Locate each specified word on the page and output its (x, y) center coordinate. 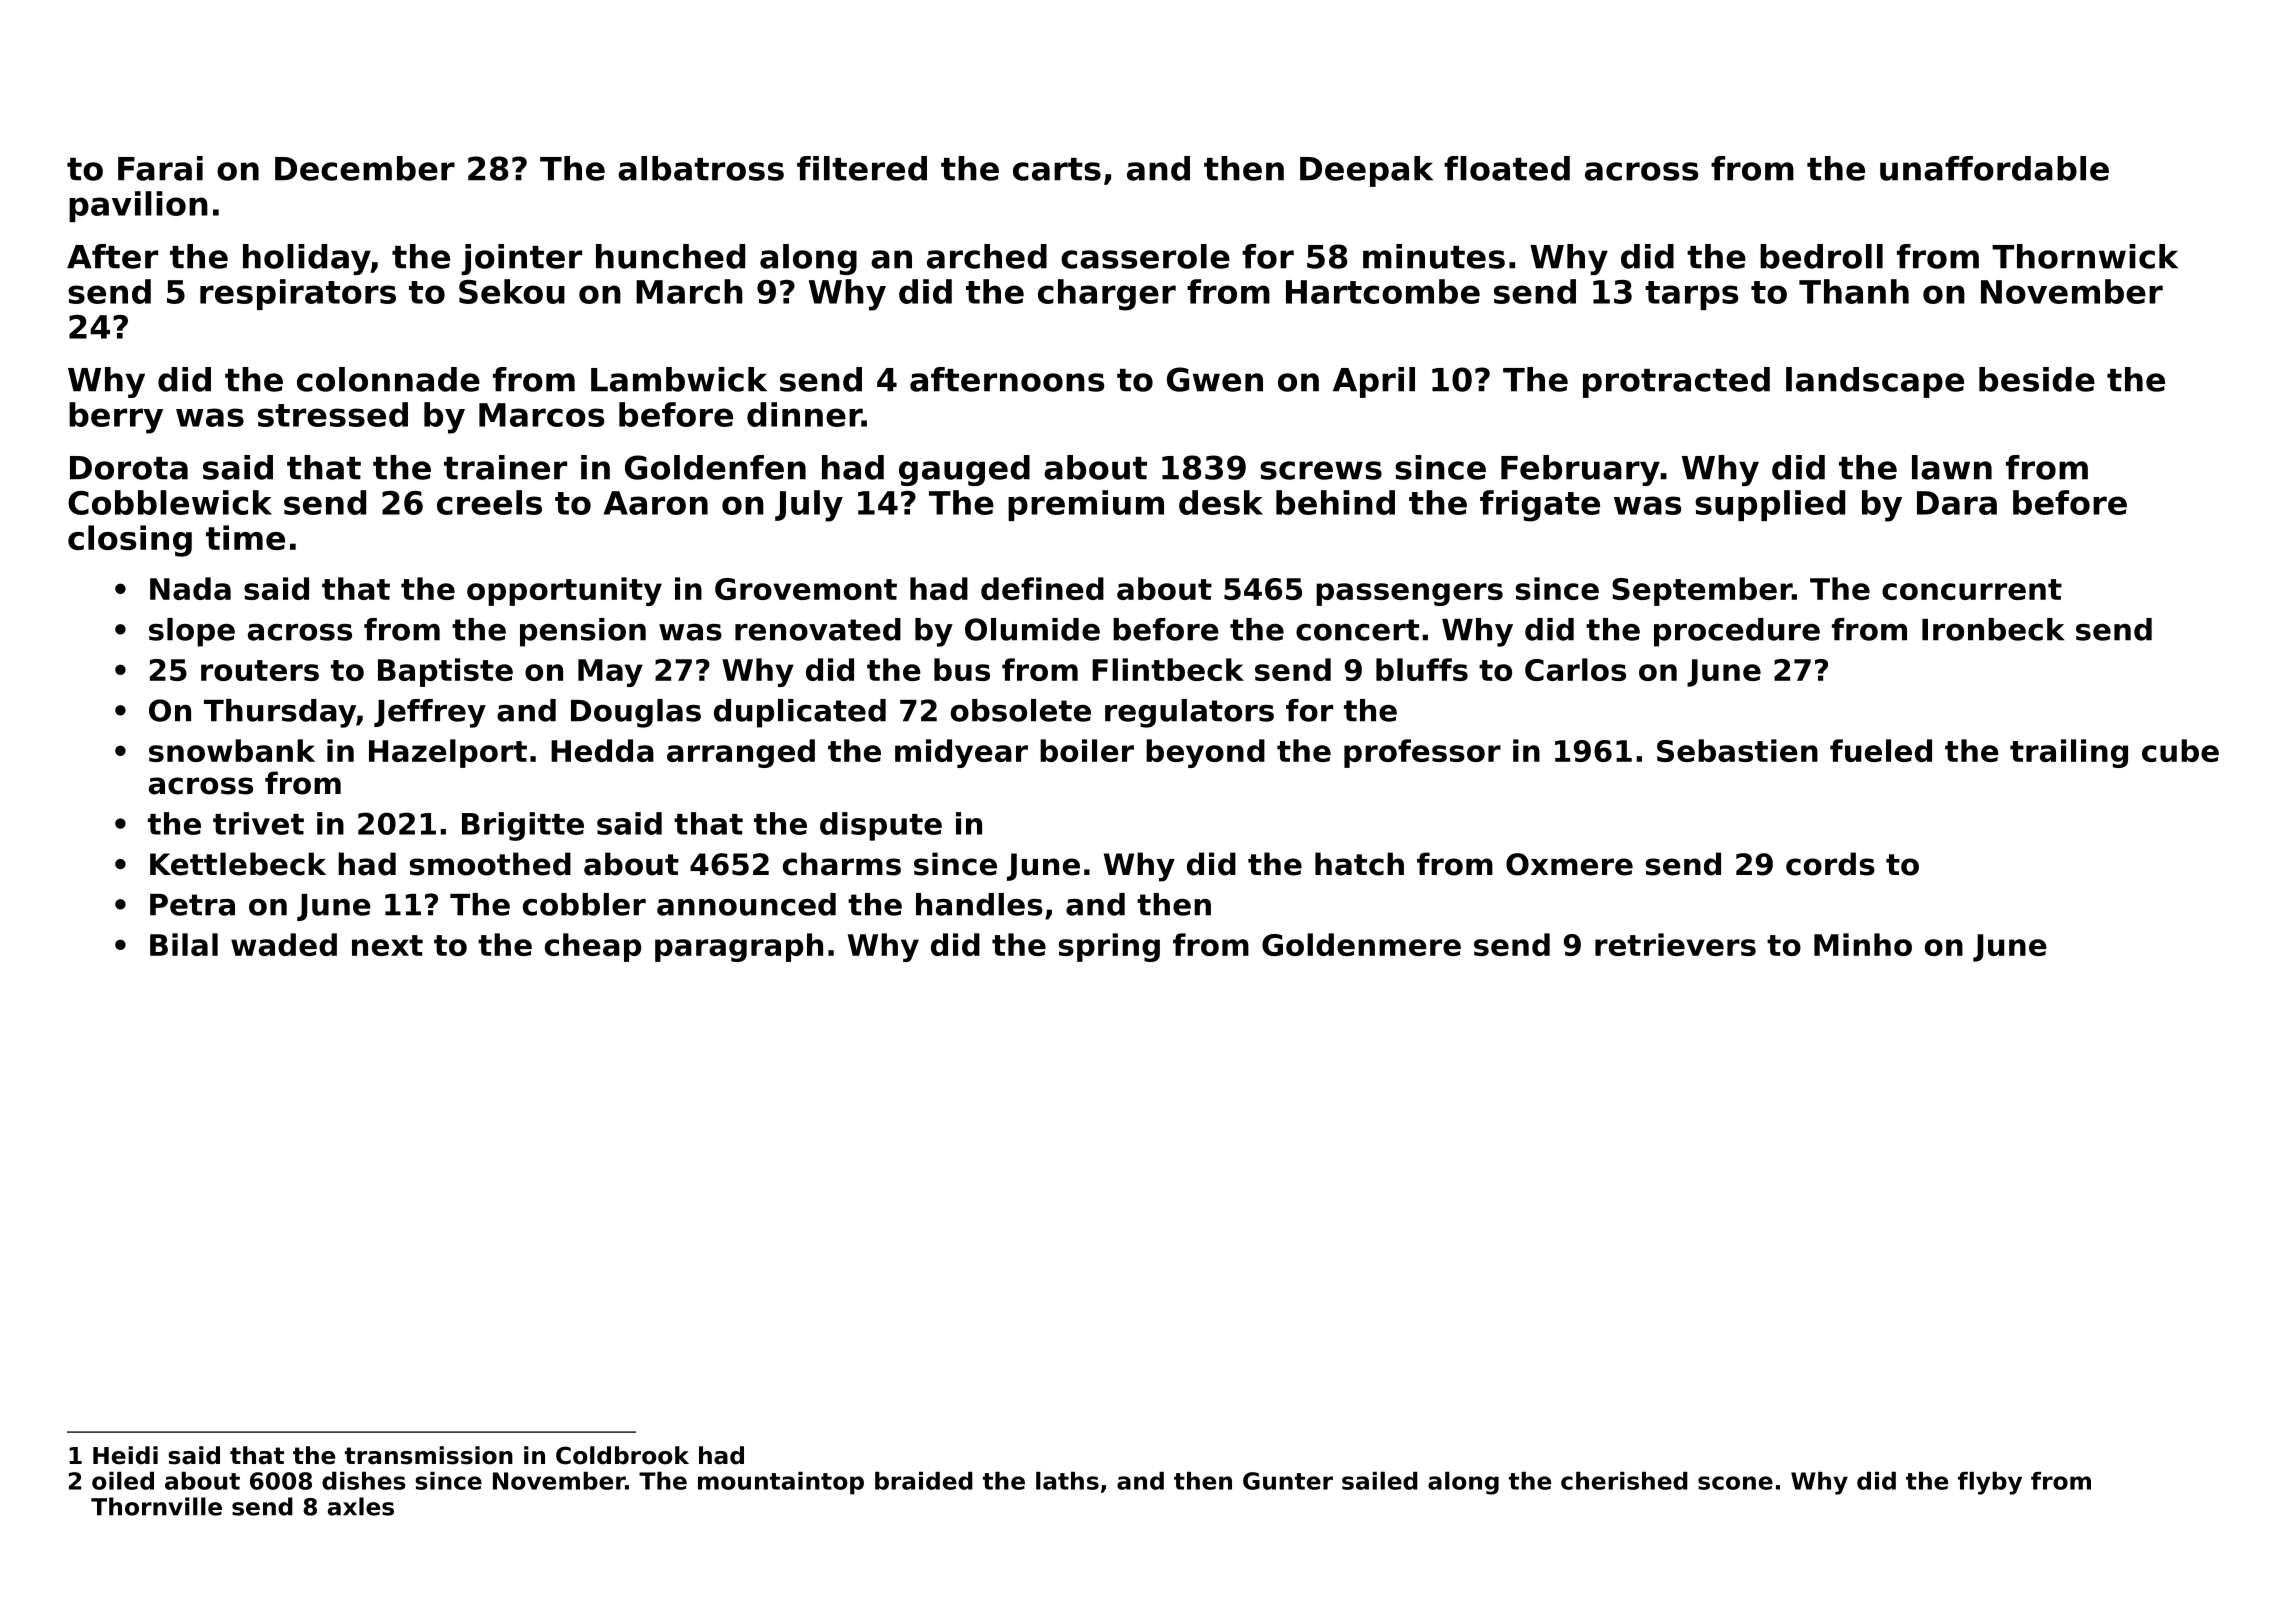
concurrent (1972, 589)
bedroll (1821, 256)
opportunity (564, 591)
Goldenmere (1361, 944)
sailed (1380, 1481)
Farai (160, 168)
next (387, 945)
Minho (1863, 944)
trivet (258, 823)
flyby (1990, 1483)
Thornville (156, 1506)
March (689, 291)
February (1580, 470)
